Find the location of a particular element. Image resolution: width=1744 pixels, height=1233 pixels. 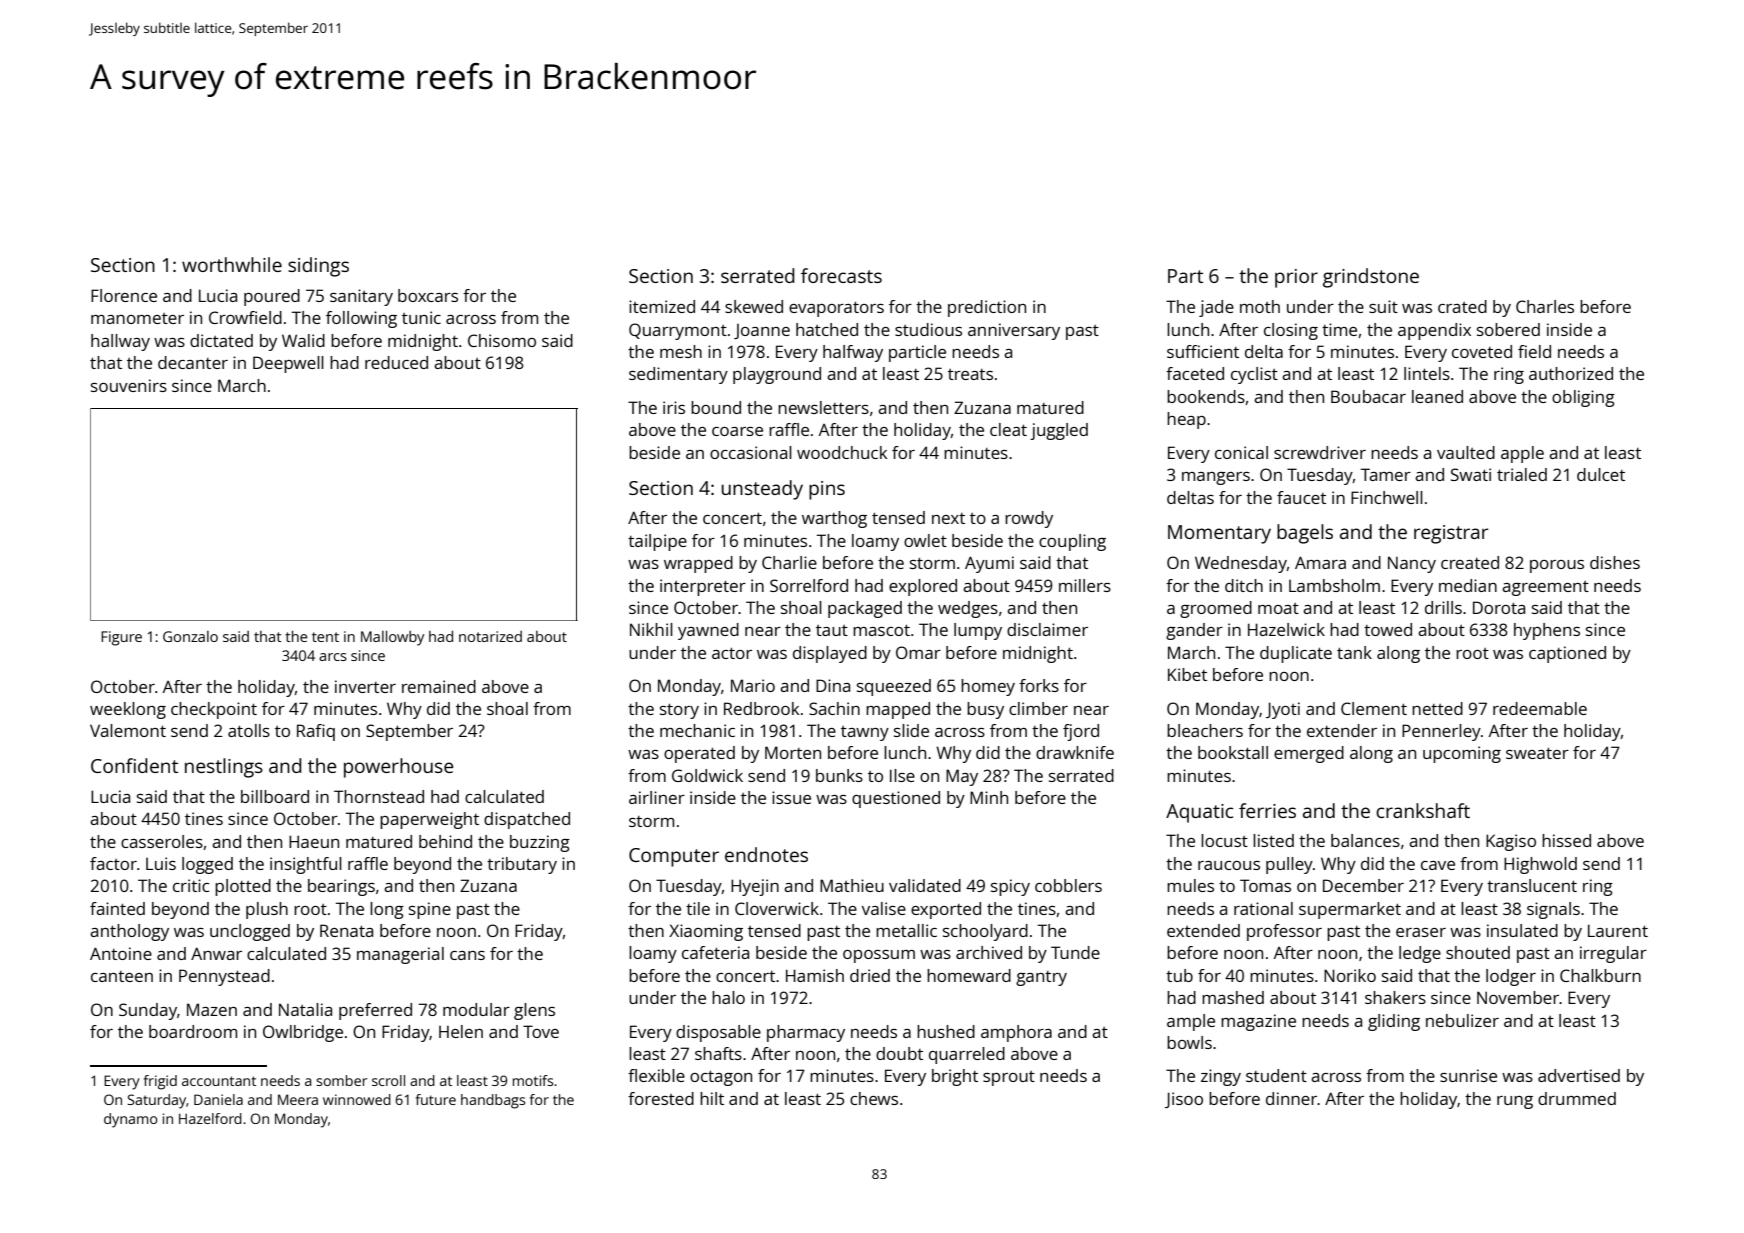

Xiaoming is located at coordinates (706, 932).
